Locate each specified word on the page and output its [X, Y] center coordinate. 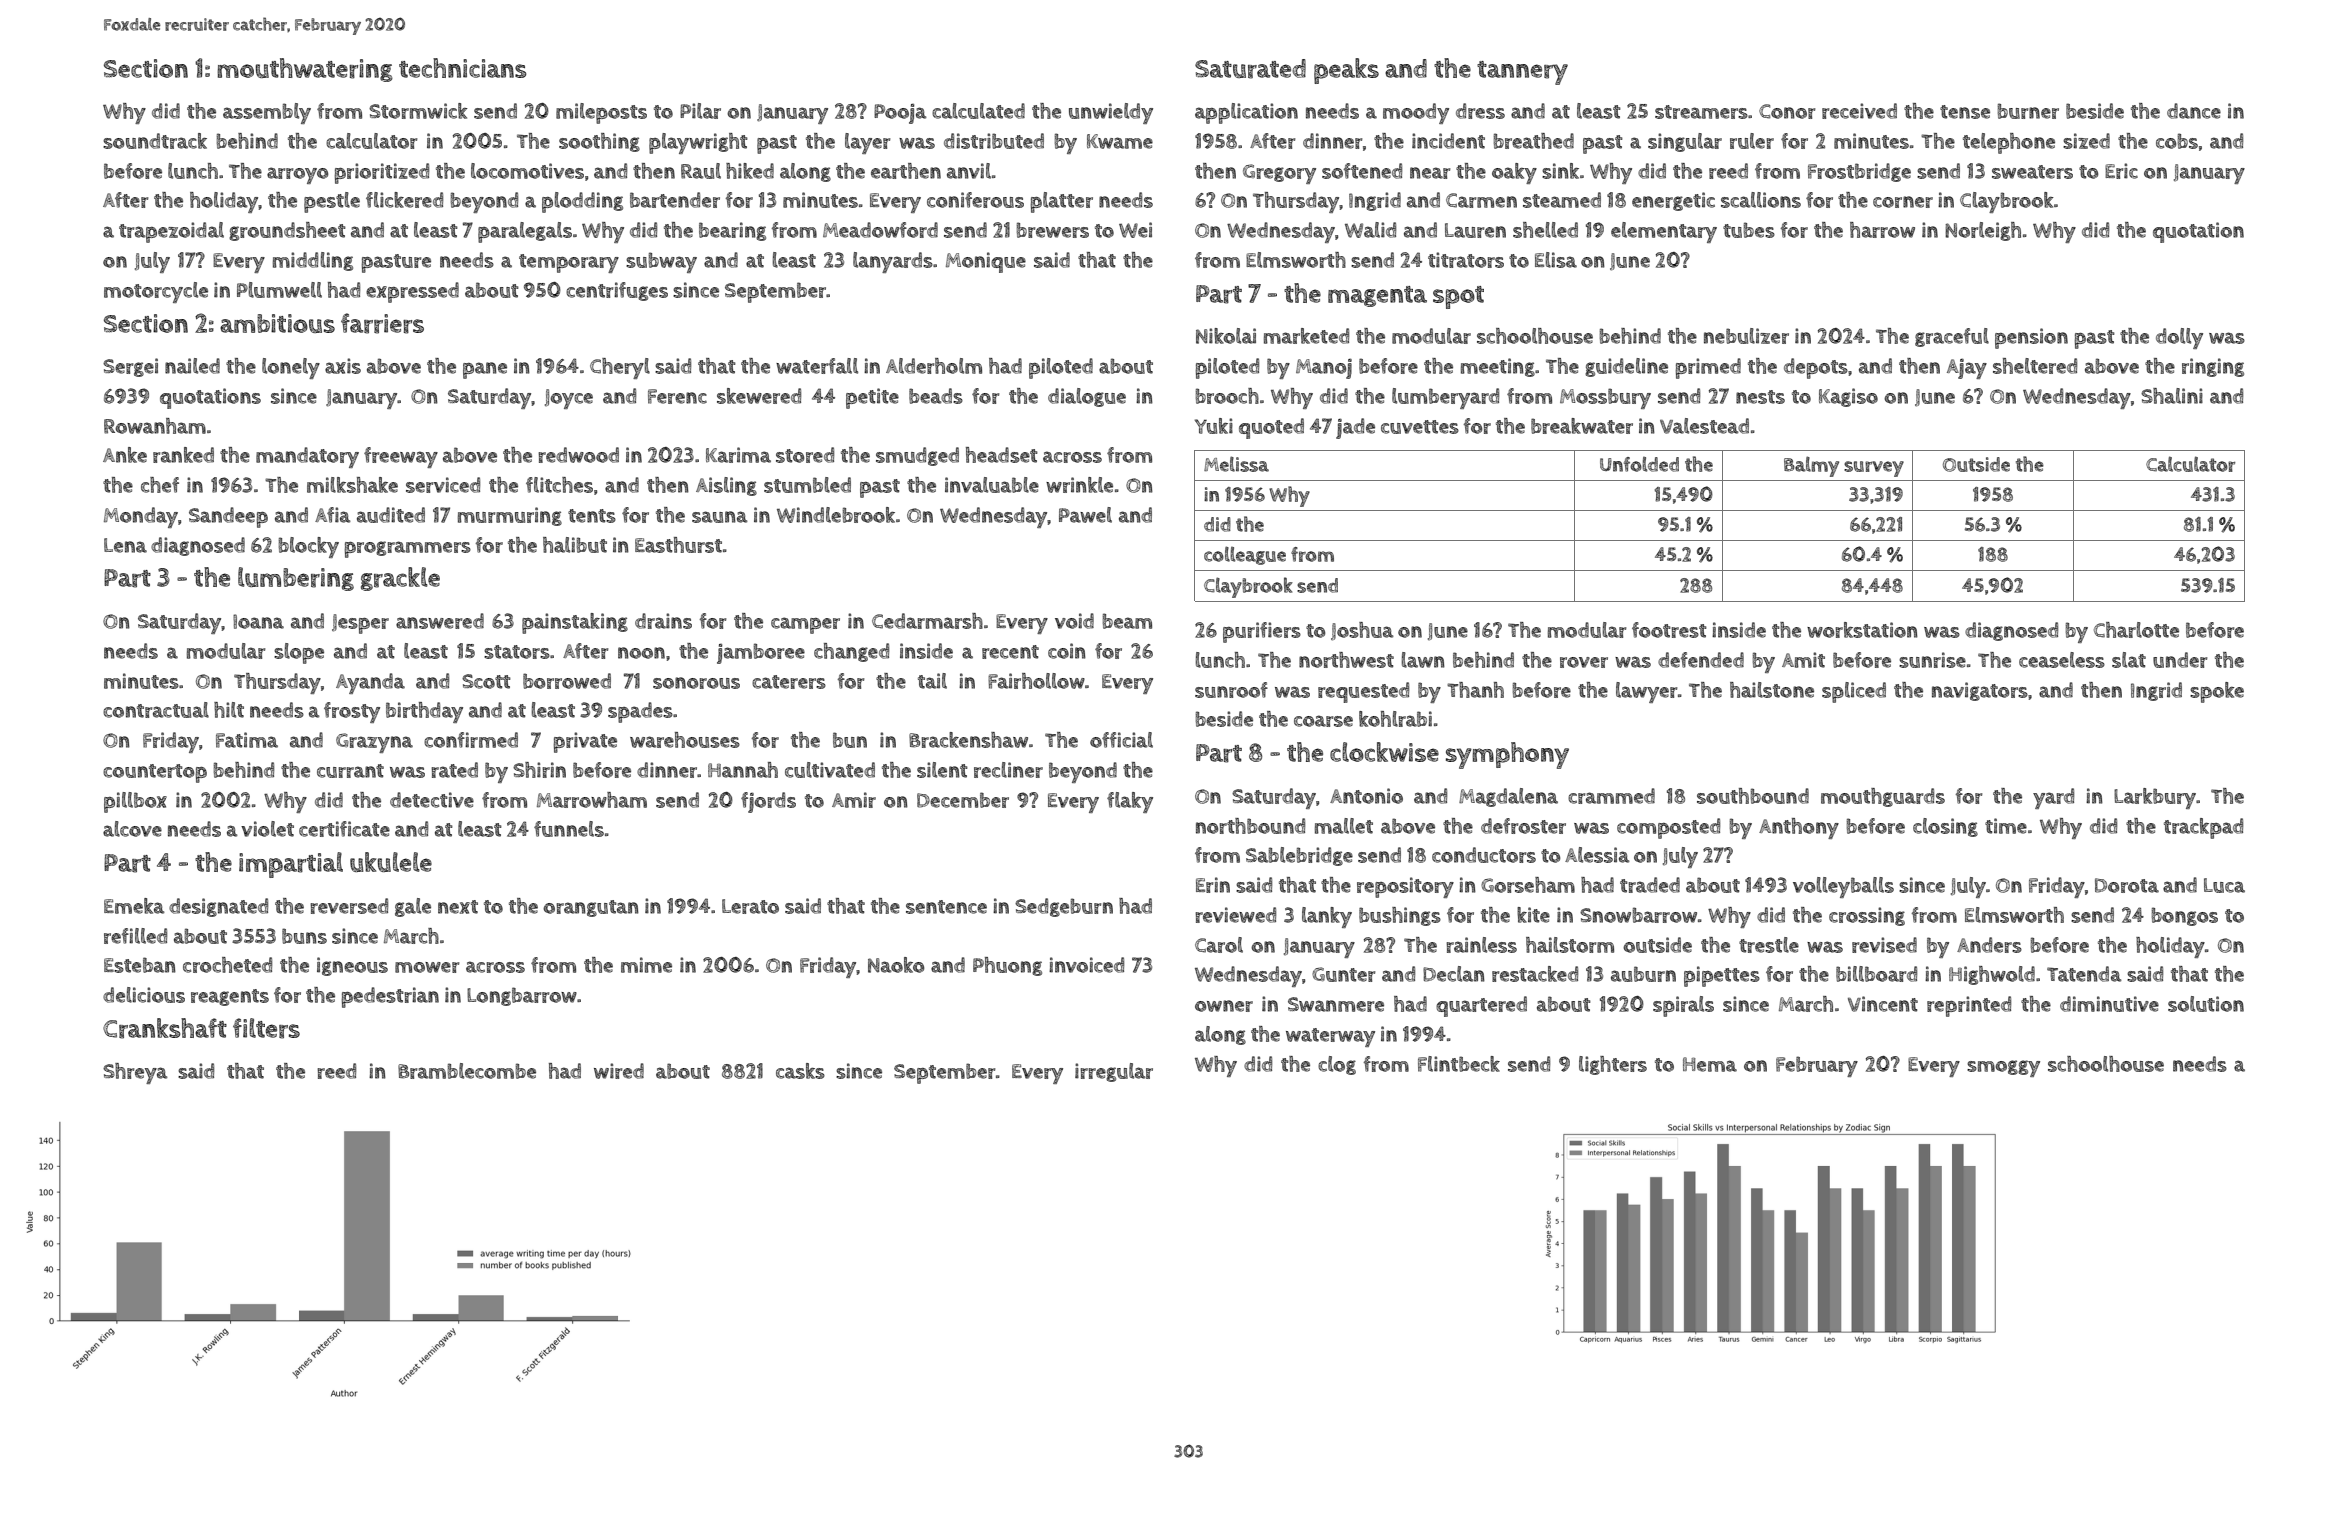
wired [619, 1071]
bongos [2184, 916]
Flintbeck [1459, 1064]
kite [1533, 915]
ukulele [391, 862]
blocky [308, 547]
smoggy [2003, 1068]
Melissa [1236, 464]
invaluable [992, 485]
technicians [462, 68]
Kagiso [1848, 397]
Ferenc [677, 396]
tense [1965, 112]
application [1246, 113]
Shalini [2172, 396]
